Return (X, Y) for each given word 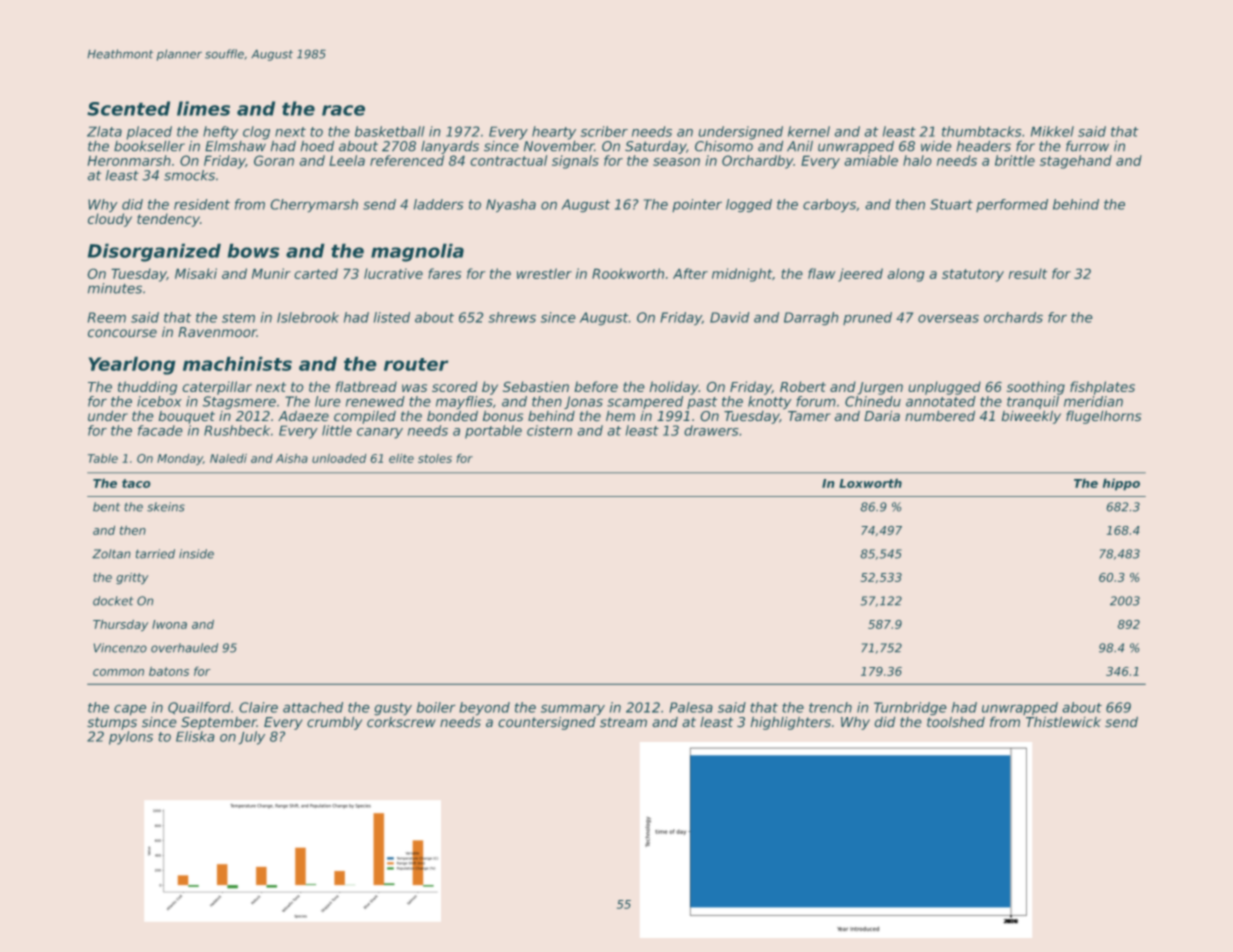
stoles (435, 458)
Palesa (691, 707)
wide (936, 146)
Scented (128, 108)
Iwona (169, 624)
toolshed (956, 722)
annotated (941, 401)
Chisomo (724, 146)
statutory (973, 275)
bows (253, 251)
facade (160, 430)
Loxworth (870, 483)
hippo (1121, 484)
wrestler (544, 273)
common (118, 672)
